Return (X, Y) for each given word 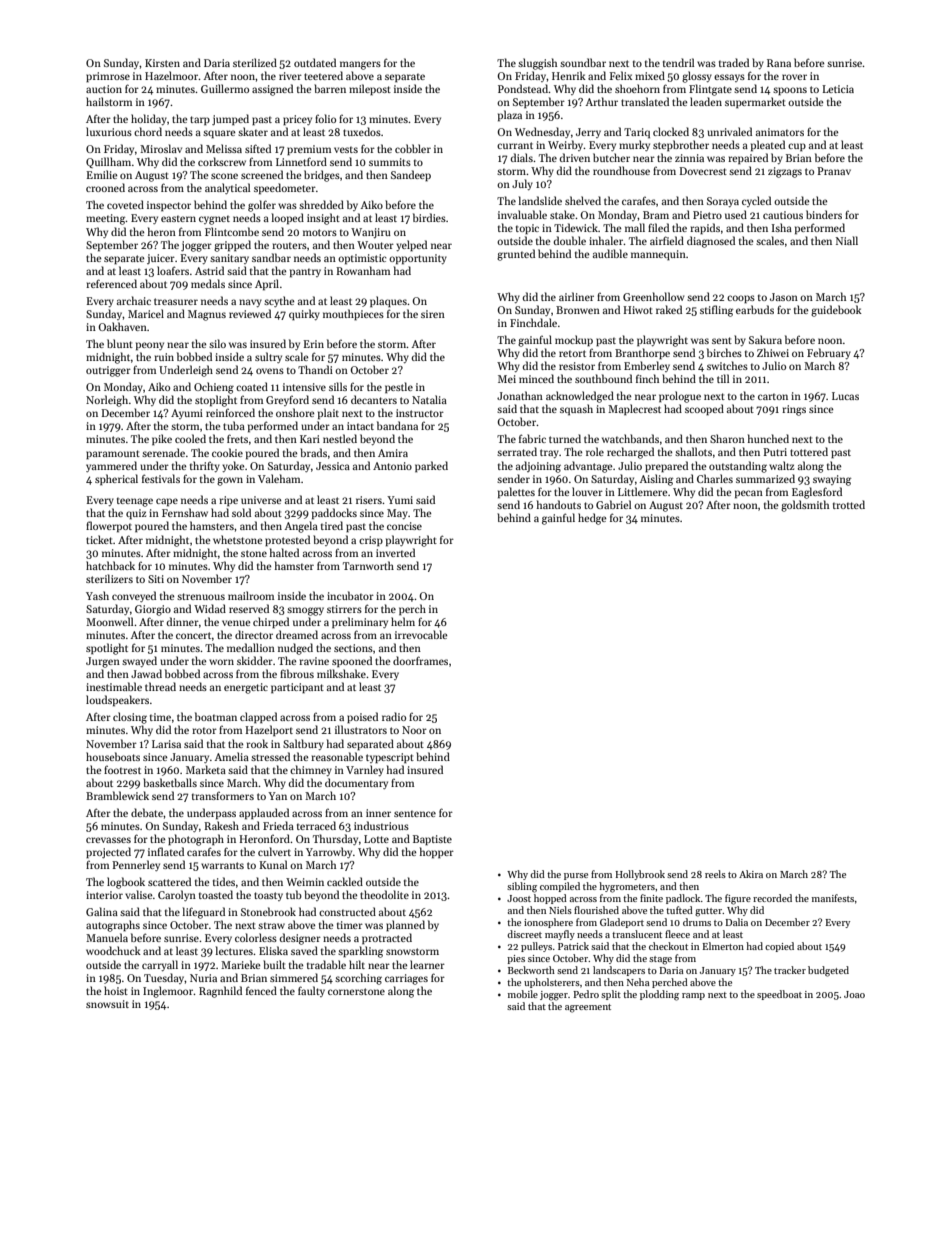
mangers (360, 65)
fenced (261, 990)
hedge (592, 519)
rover (794, 77)
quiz (136, 514)
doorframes (420, 660)
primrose (108, 77)
